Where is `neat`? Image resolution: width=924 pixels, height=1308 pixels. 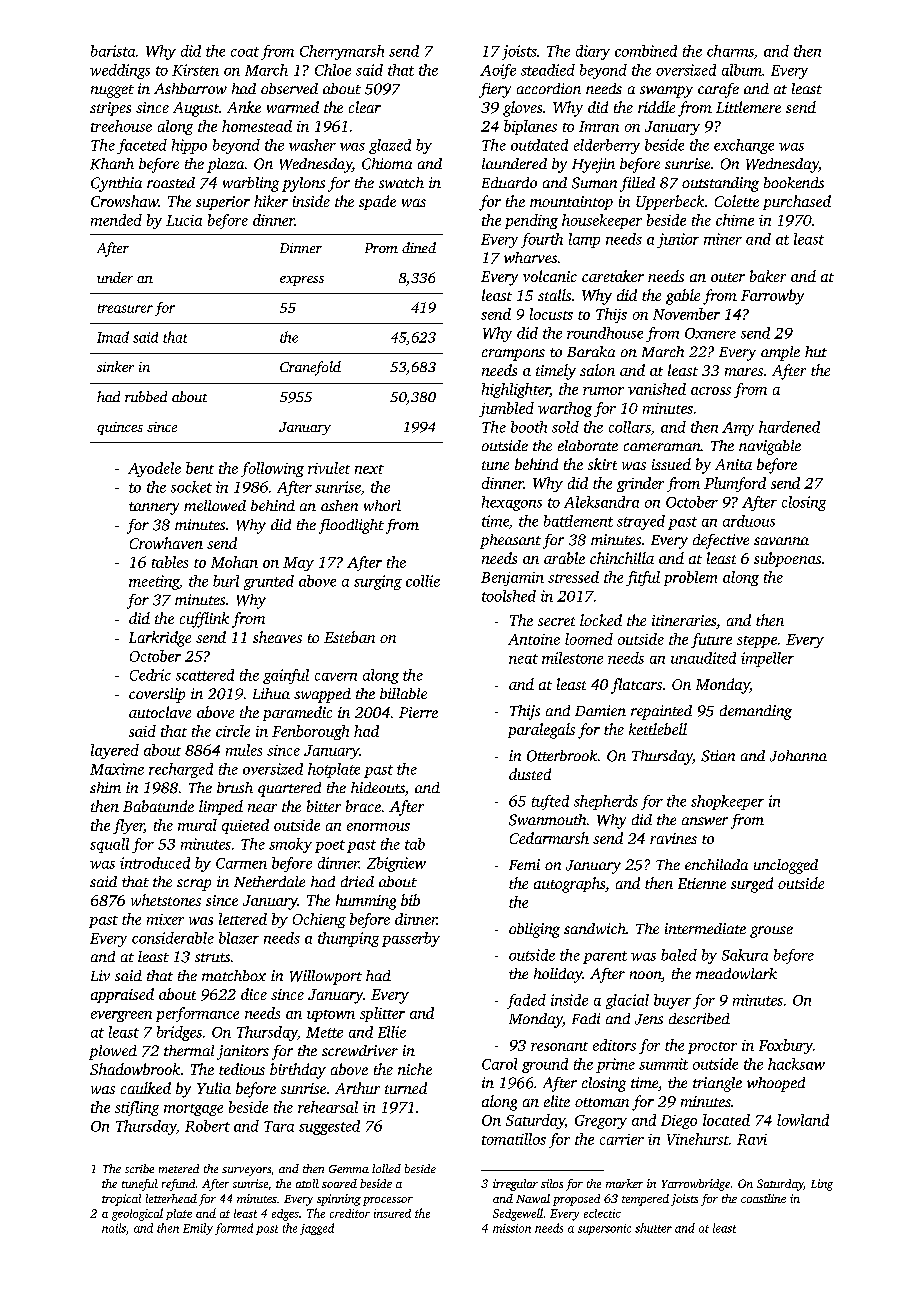 neat is located at coordinates (523, 659).
